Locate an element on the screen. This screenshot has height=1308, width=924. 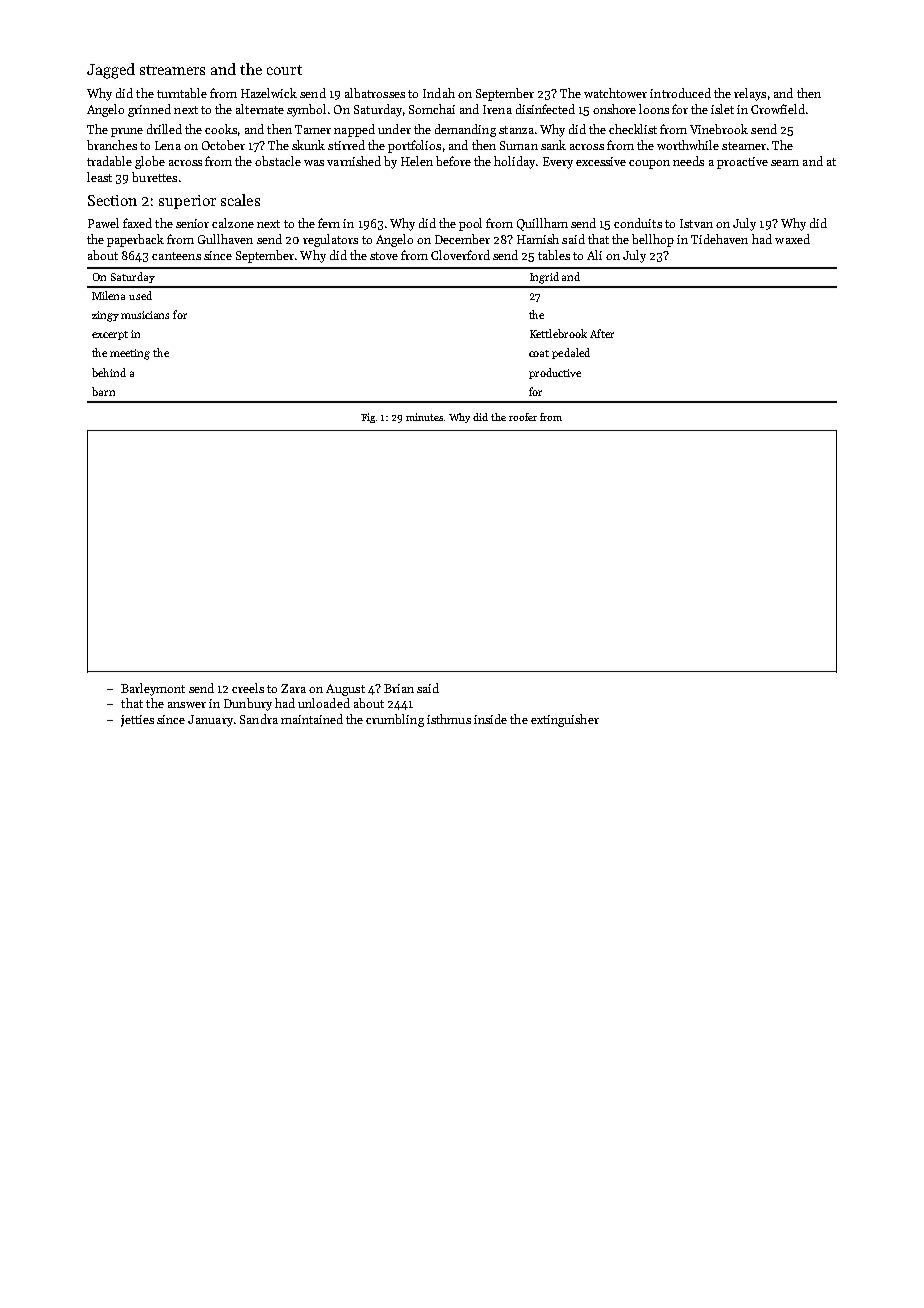
productive is located at coordinates (555, 373).
